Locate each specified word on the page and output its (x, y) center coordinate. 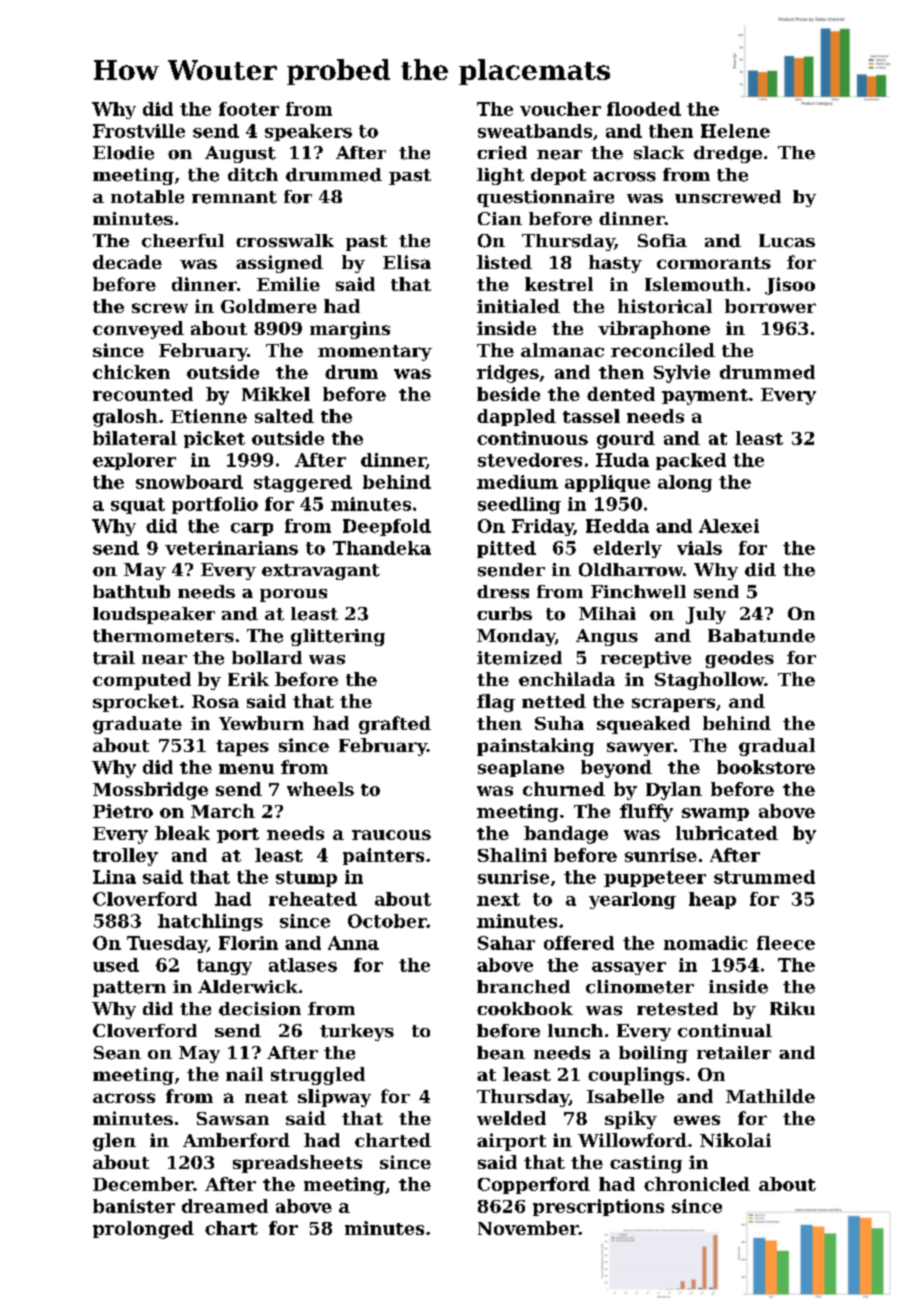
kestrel (559, 284)
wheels (320, 789)
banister (134, 1206)
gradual (777, 747)
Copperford (534, 1185)
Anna (353, 943)
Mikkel (276, 394)
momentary (375, 353)
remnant (234, 197)
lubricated (727, 833)
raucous (391, 835)
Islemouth (695, 284)
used (116, 965)
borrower (770, 306)
